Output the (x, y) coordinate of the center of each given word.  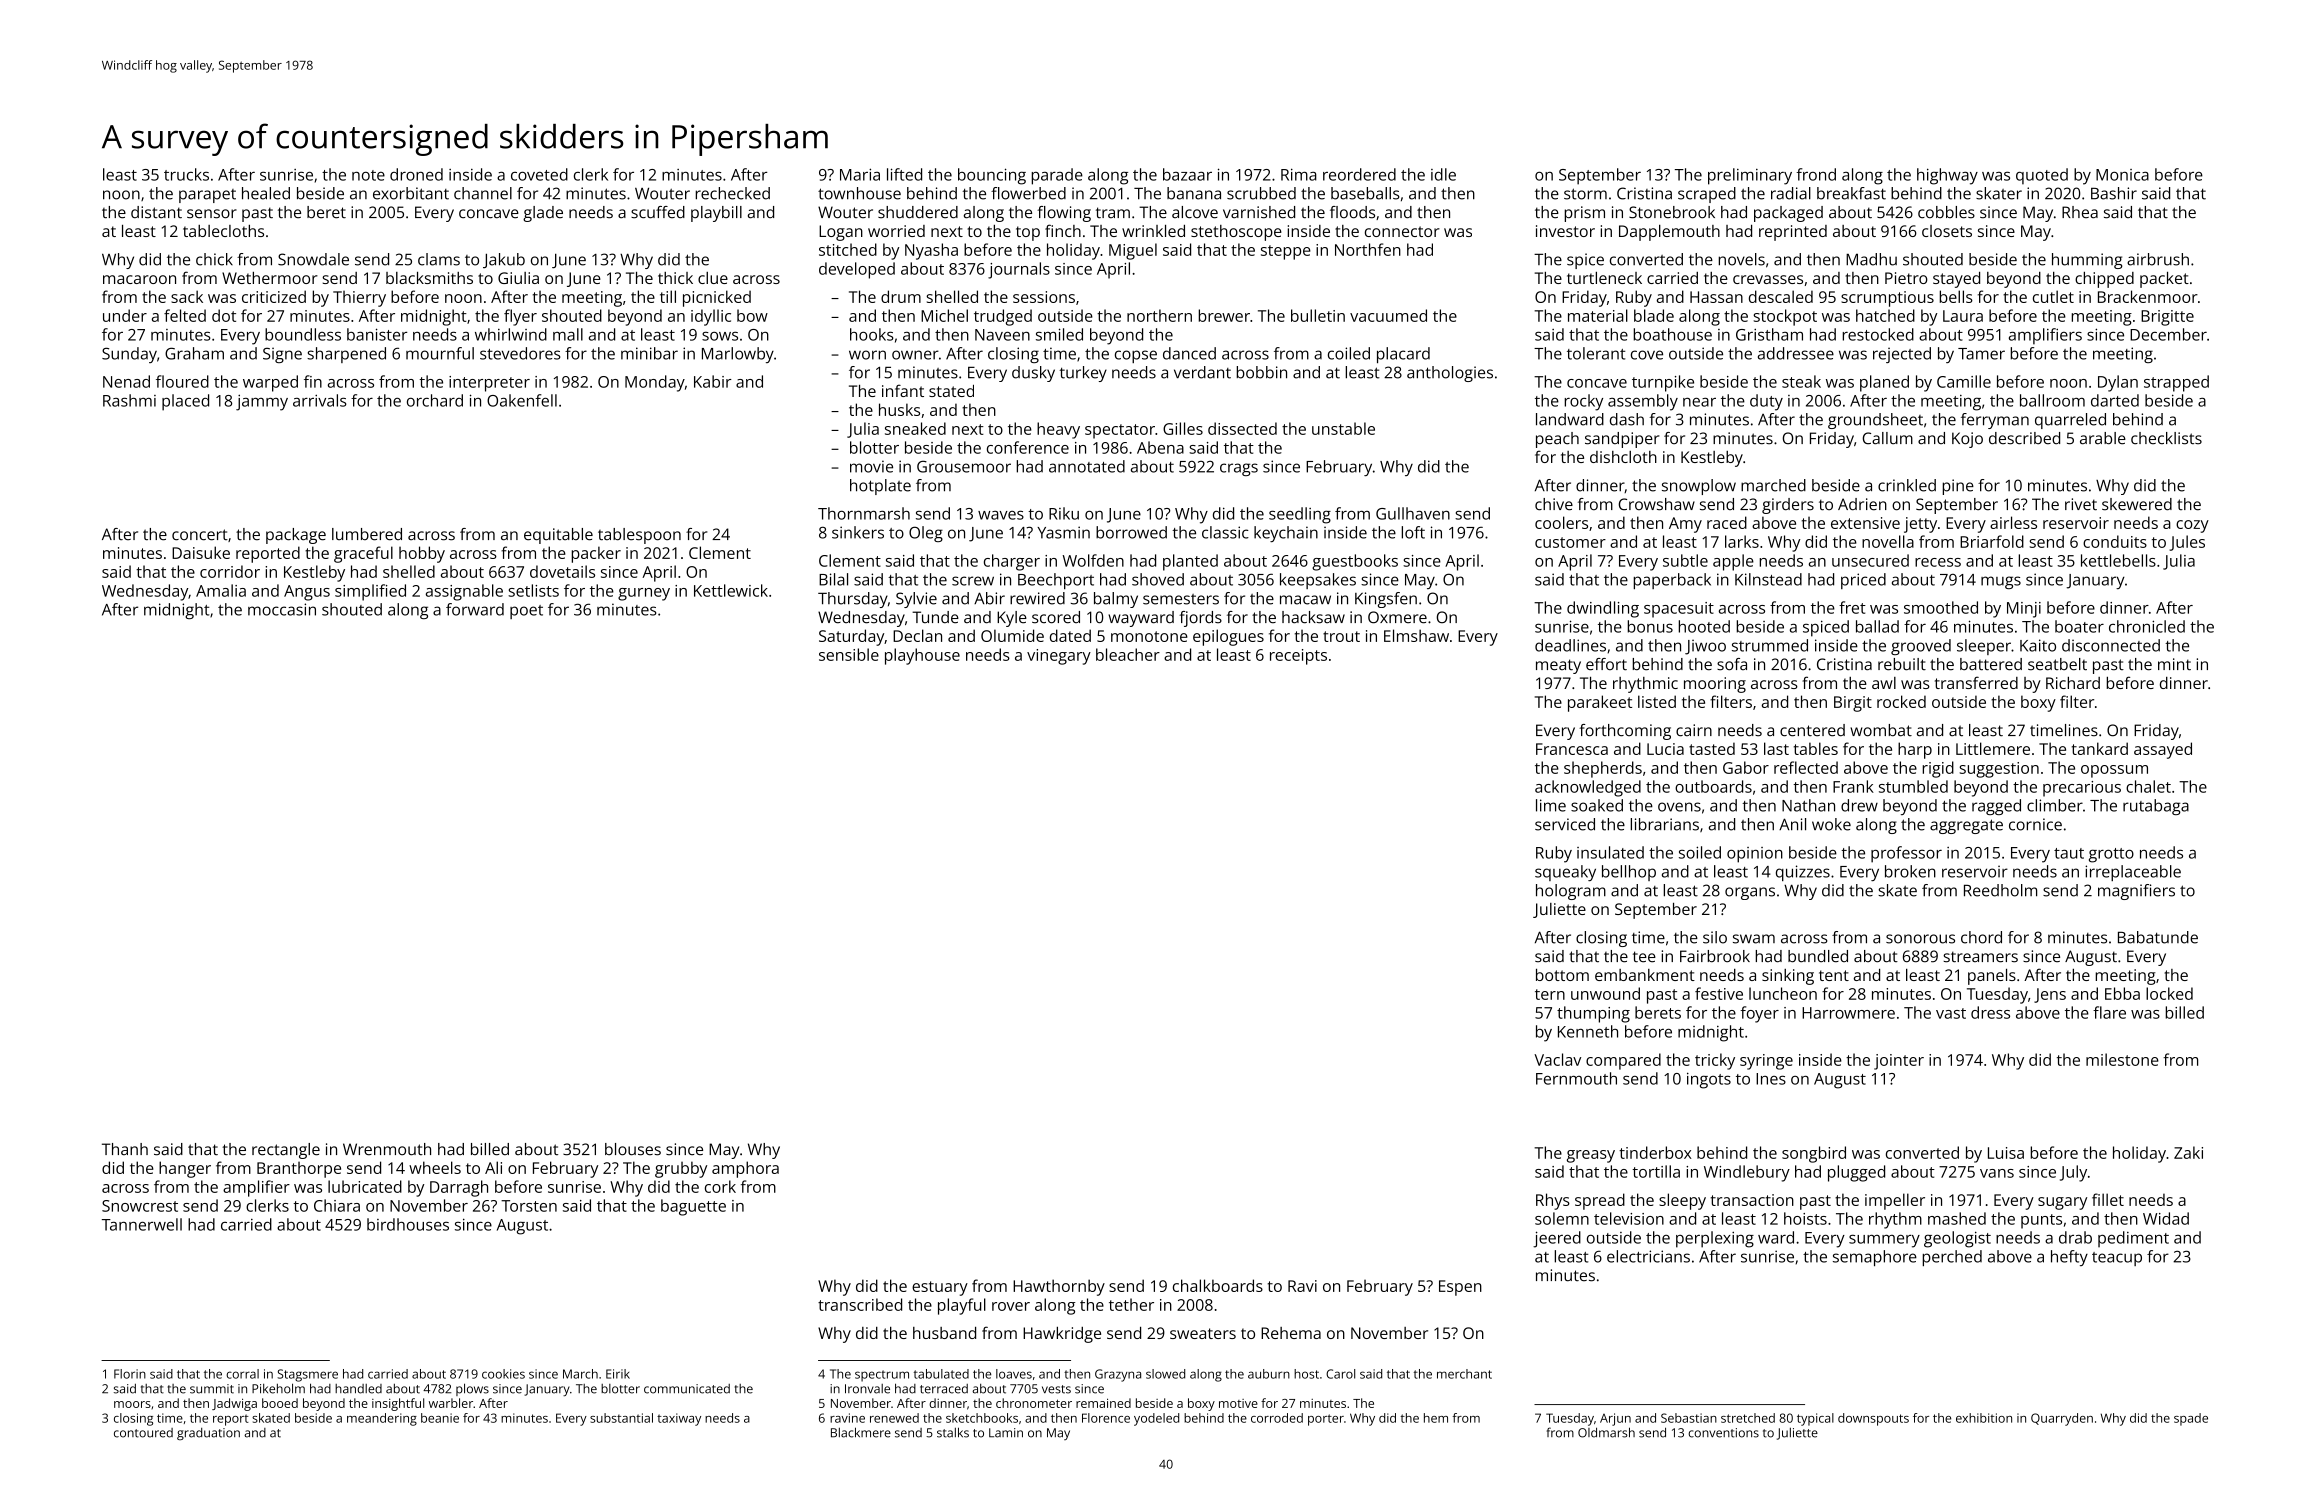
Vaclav (1557, 1059)
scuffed (658, 212)
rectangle (286, 1151)
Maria (860, 174)
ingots (1709, 1080)
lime (1551, 805)
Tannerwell (142, 1224)
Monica (2122, 175)
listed (1657, 701)
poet (526, 612)
